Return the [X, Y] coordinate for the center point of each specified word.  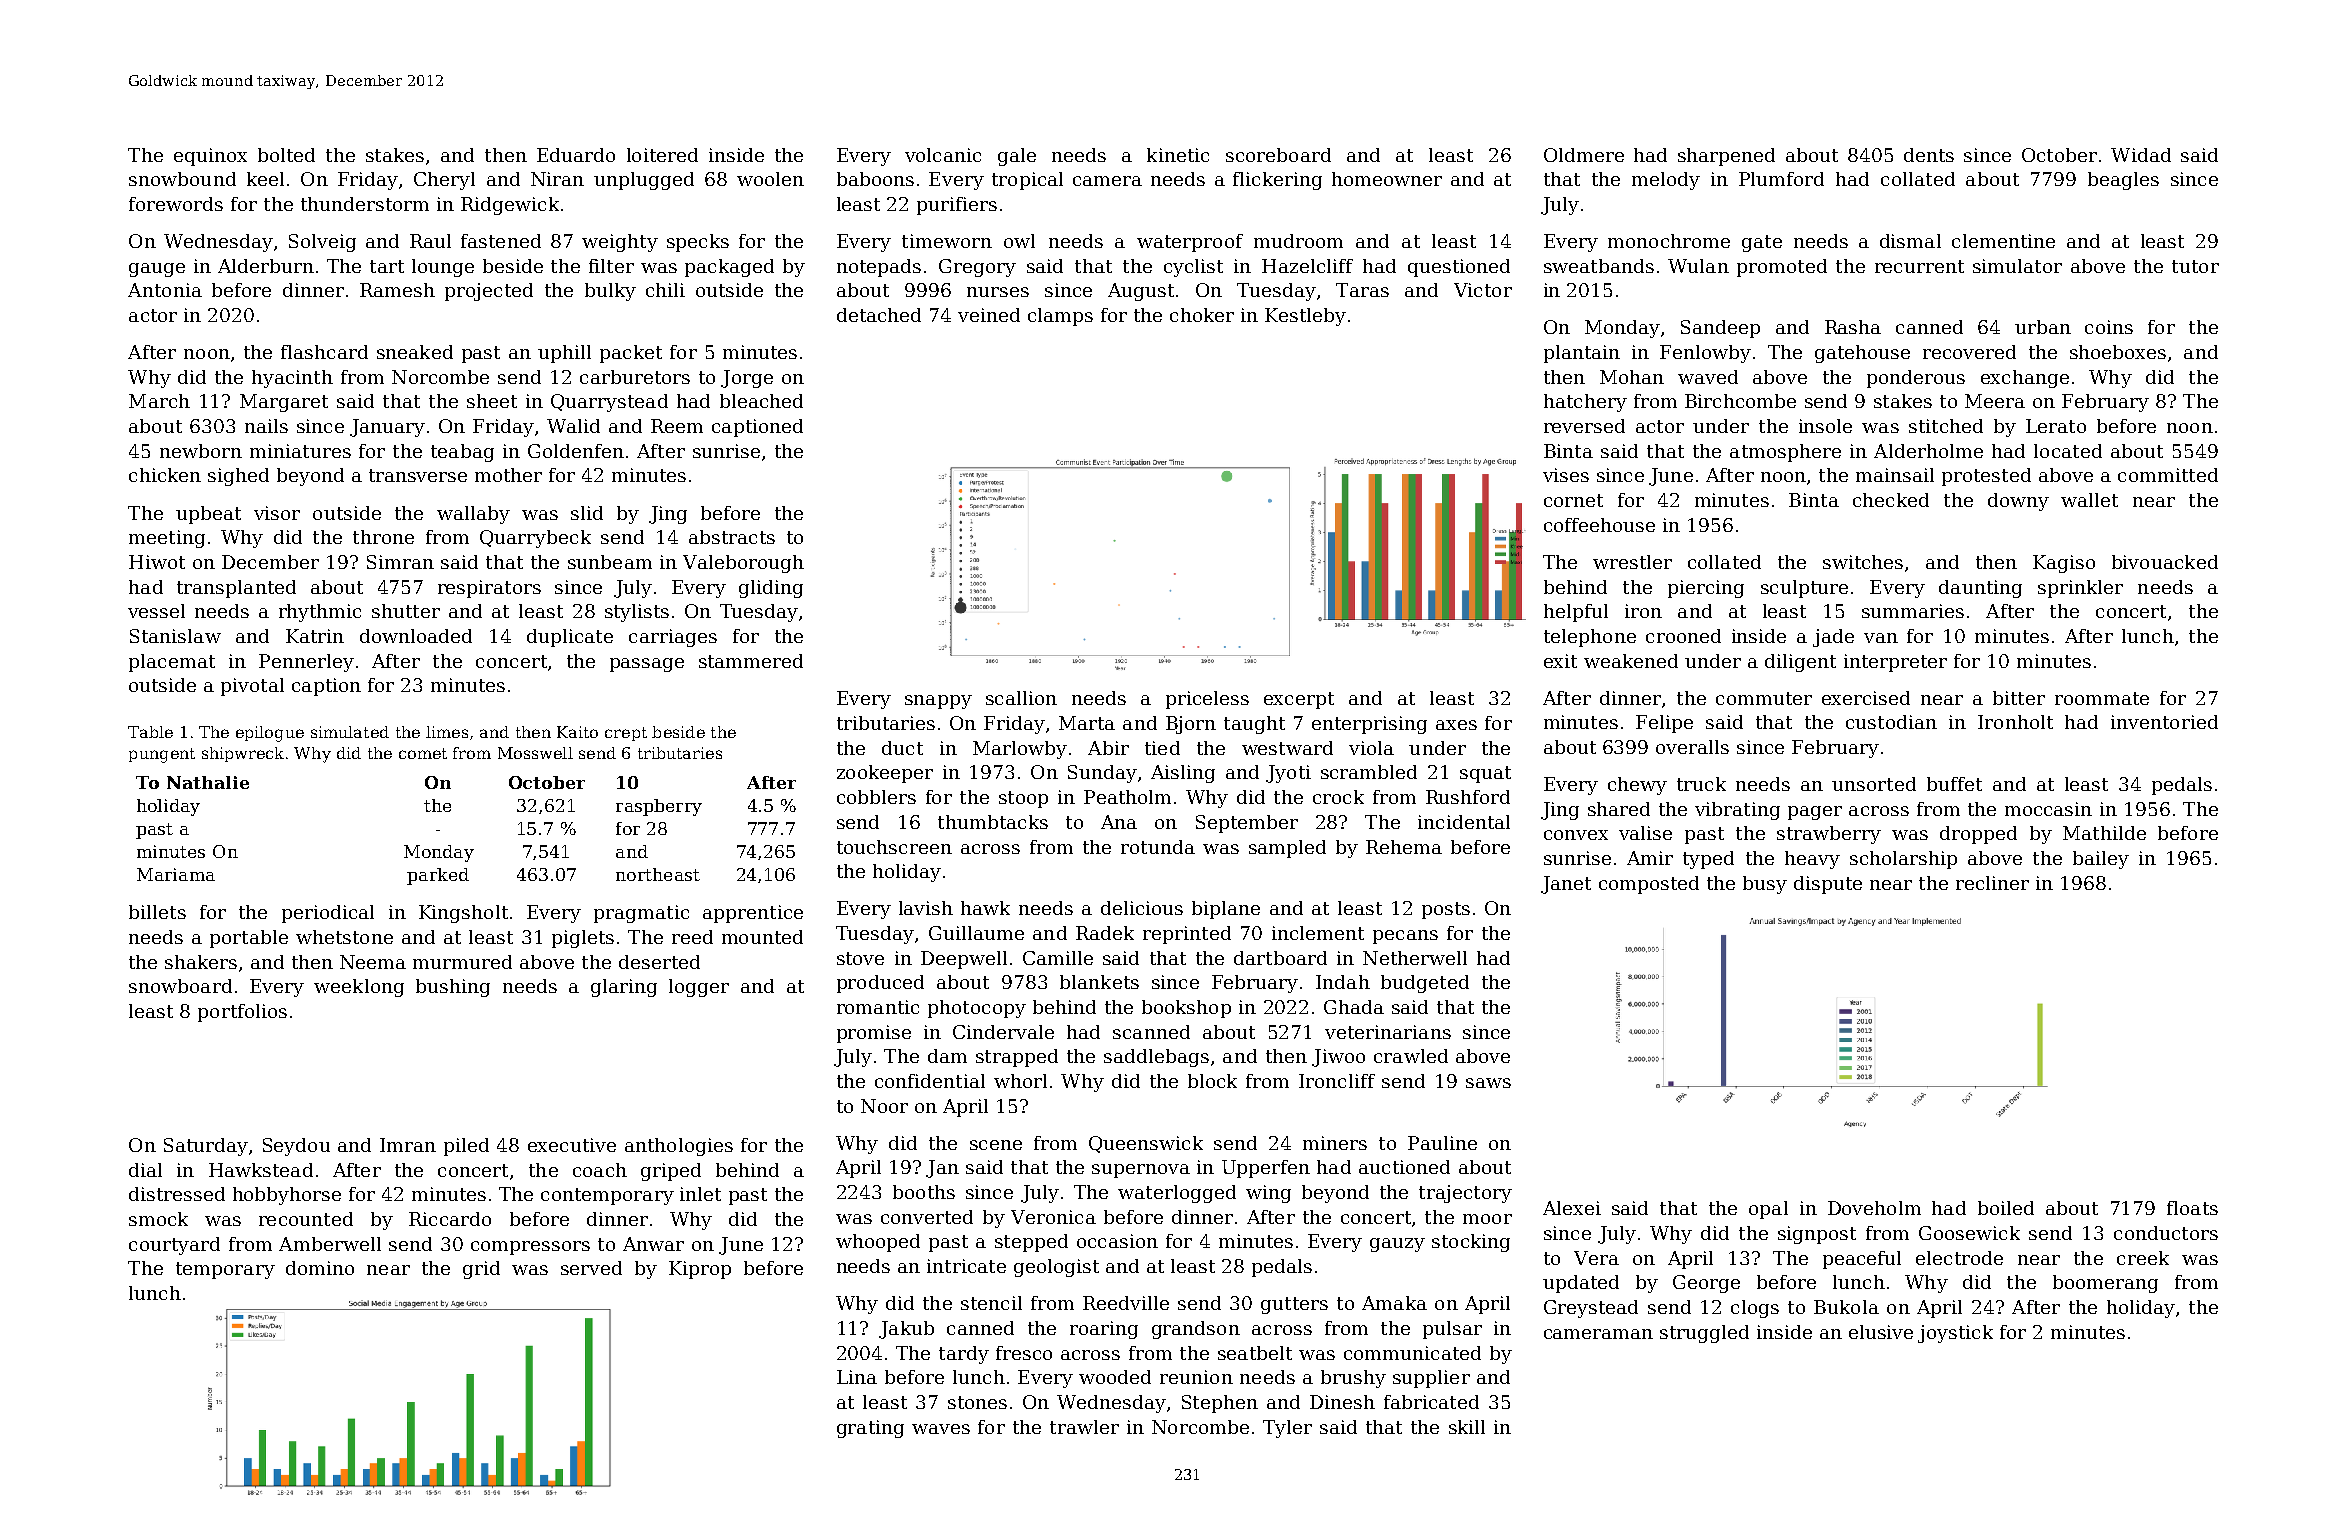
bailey [2101, 860]
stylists [637, 613]
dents [1929, 155]
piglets [583, 939]
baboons [875, 179]
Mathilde [2104, 833]
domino [320, 1268]
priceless [1207, 700]
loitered [662, 155]
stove [860, 958]
